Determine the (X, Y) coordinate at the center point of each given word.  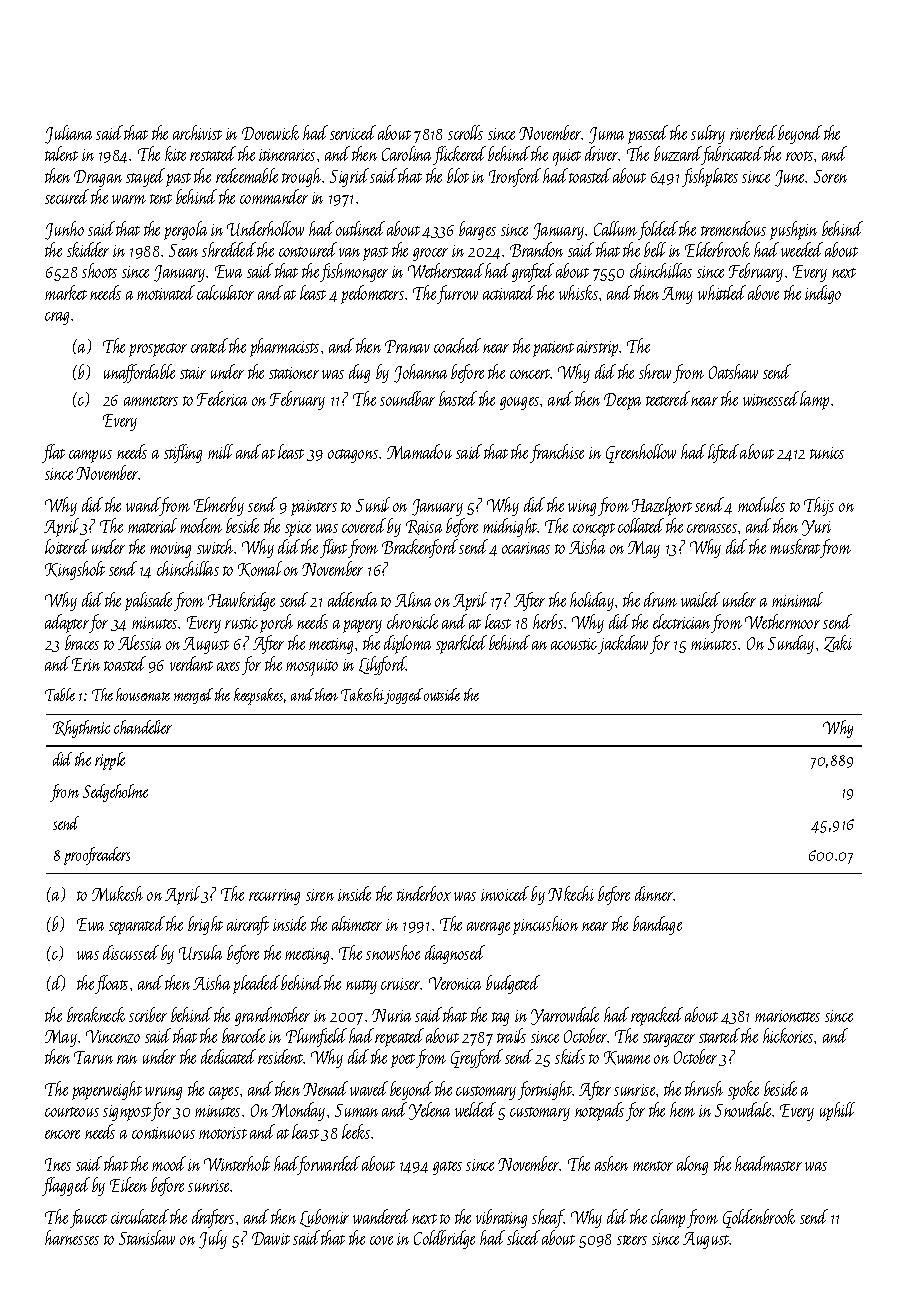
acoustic (574, 644)
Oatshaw (733, 371)
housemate (143, 694)
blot (458, 175)
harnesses (72, 1237)
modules (761, 504)
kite (175, 153)
